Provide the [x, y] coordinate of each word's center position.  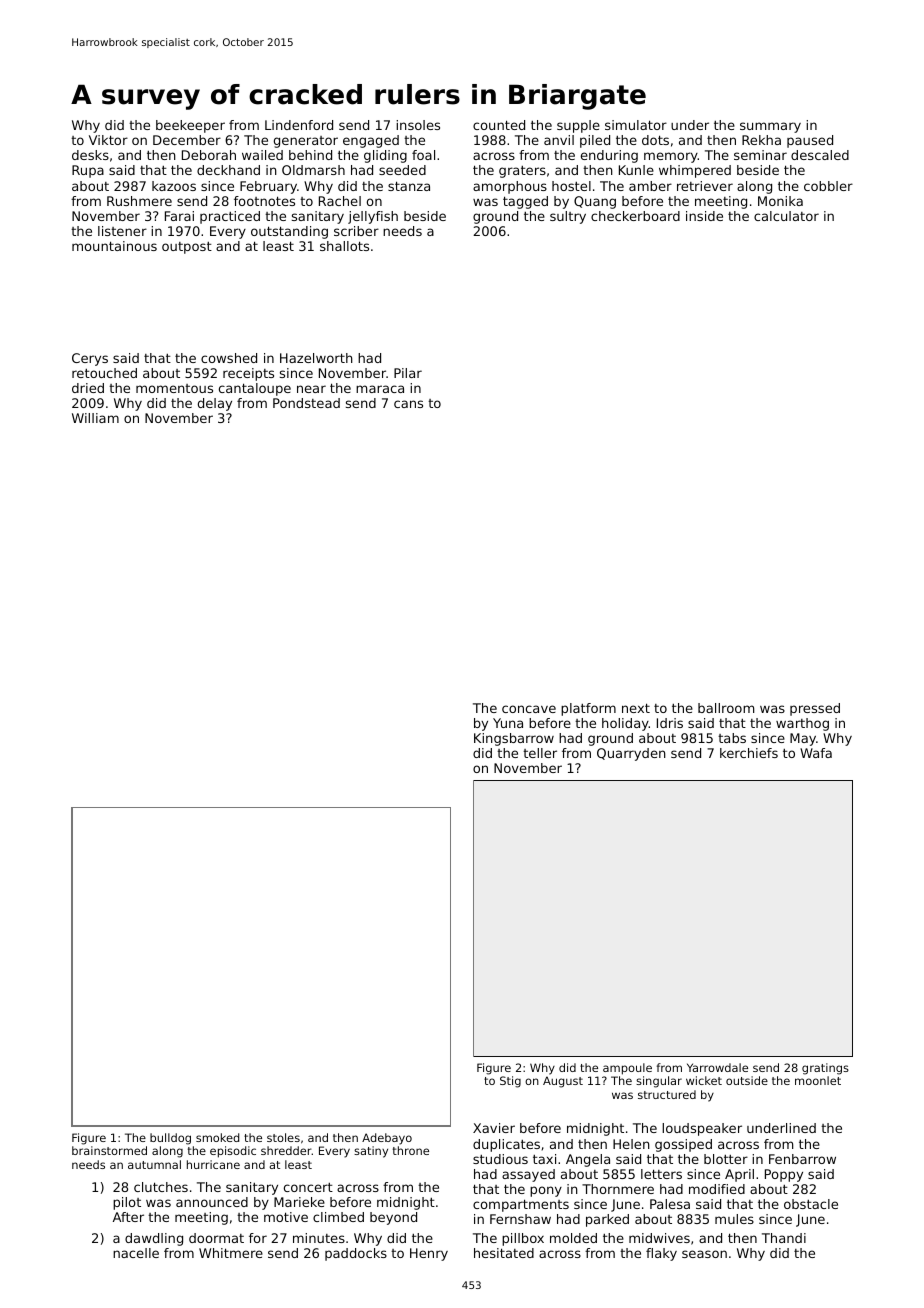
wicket [704, 1080]
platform [588, 709]
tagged [525, 202]
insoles [418, 125]
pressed [815, 709]
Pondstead [306, 403]
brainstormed [109, 1150]
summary [770, 127]
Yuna [508, 723]
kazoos [174, 186]
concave [529, 709]
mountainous [114, 246]
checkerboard [635, 216]
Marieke [299, 1202]
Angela [588, 1160]
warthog [802, 724]
